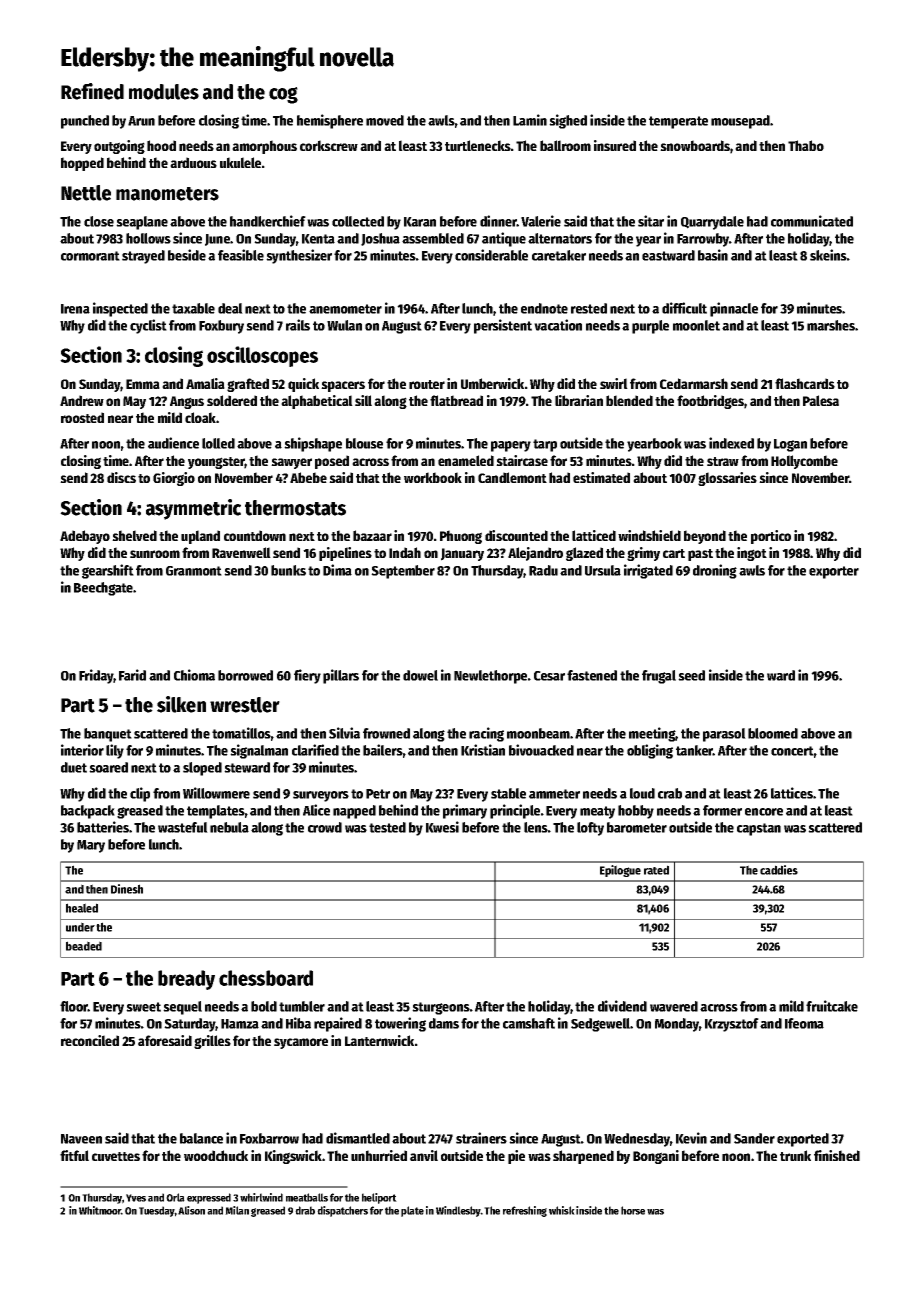 This screenshot has height=1308, width=924. I want to click on Cesar, so click(549, 676).
